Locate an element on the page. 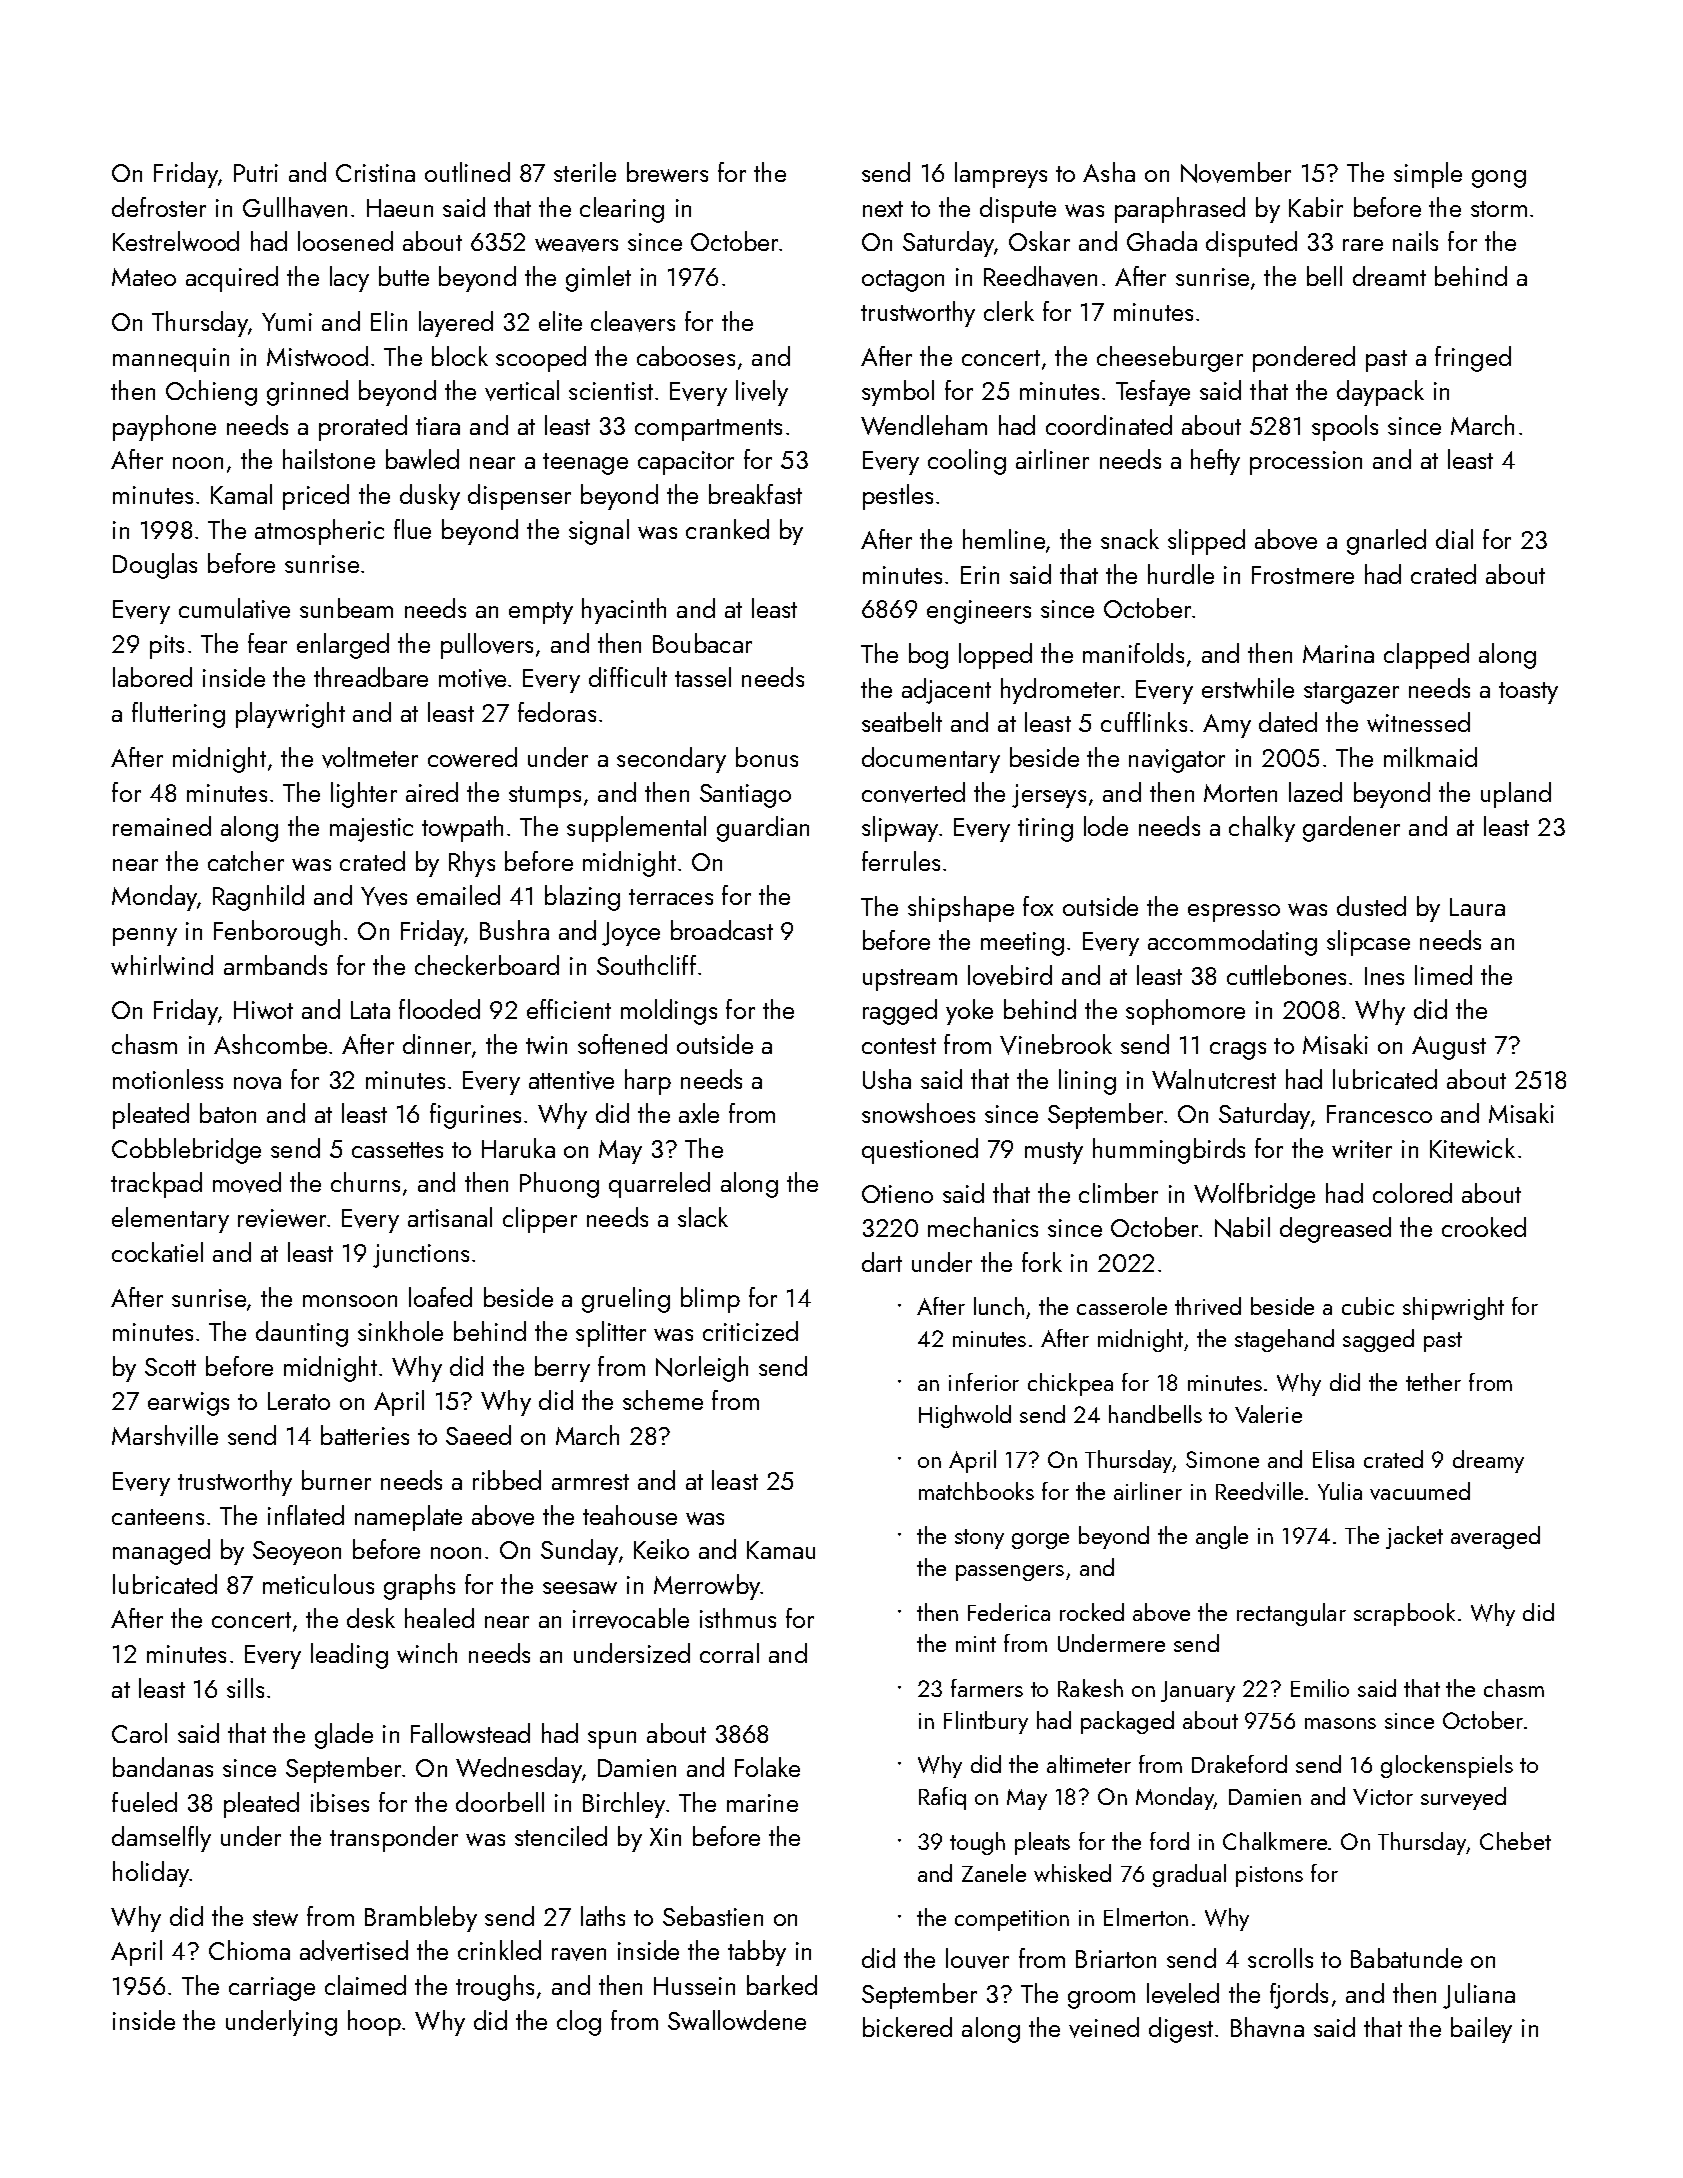  Kabir is located at coordinates (1316, 207).
